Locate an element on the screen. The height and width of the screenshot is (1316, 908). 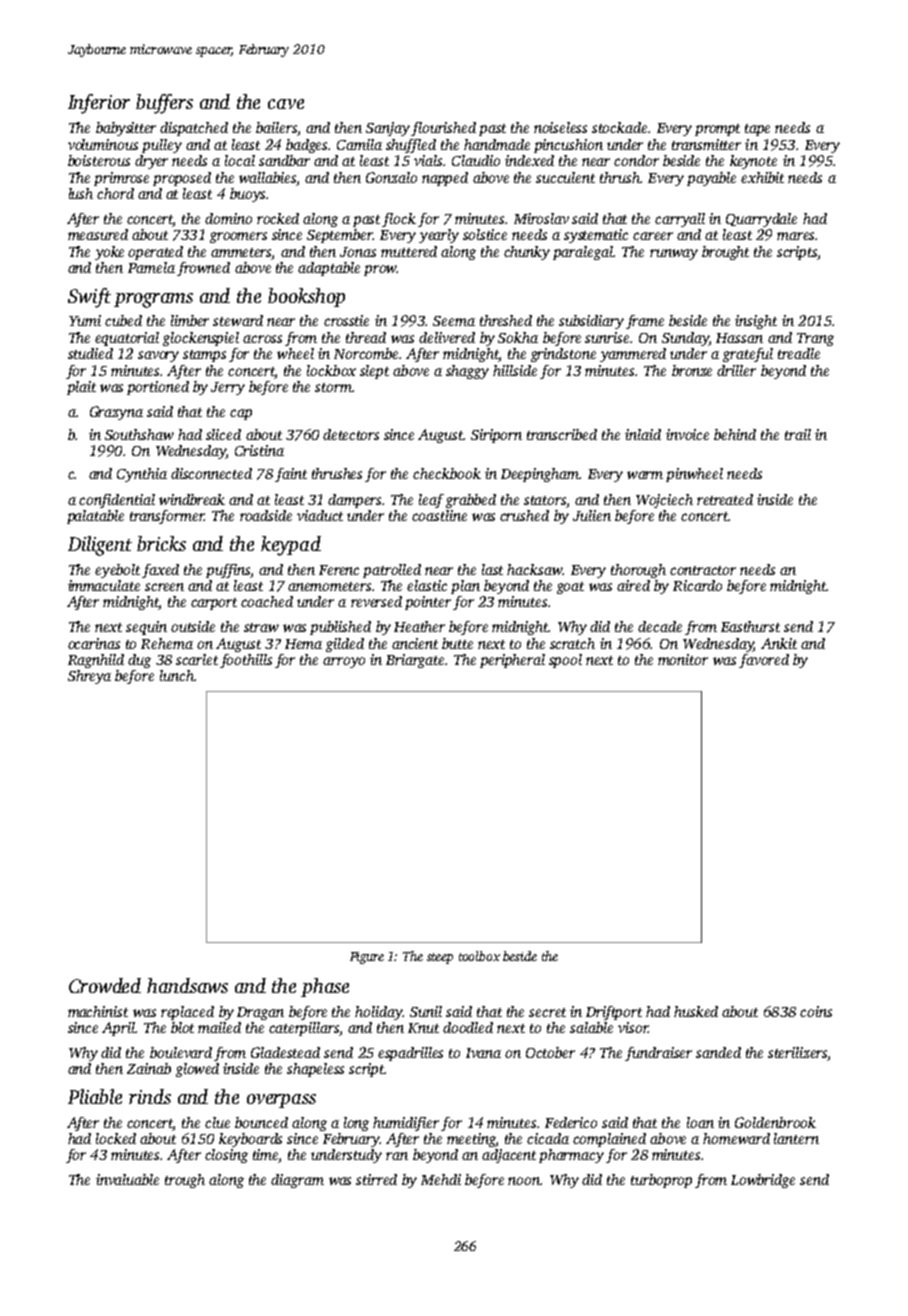
toolbox is located at coordinates (479, 956).
